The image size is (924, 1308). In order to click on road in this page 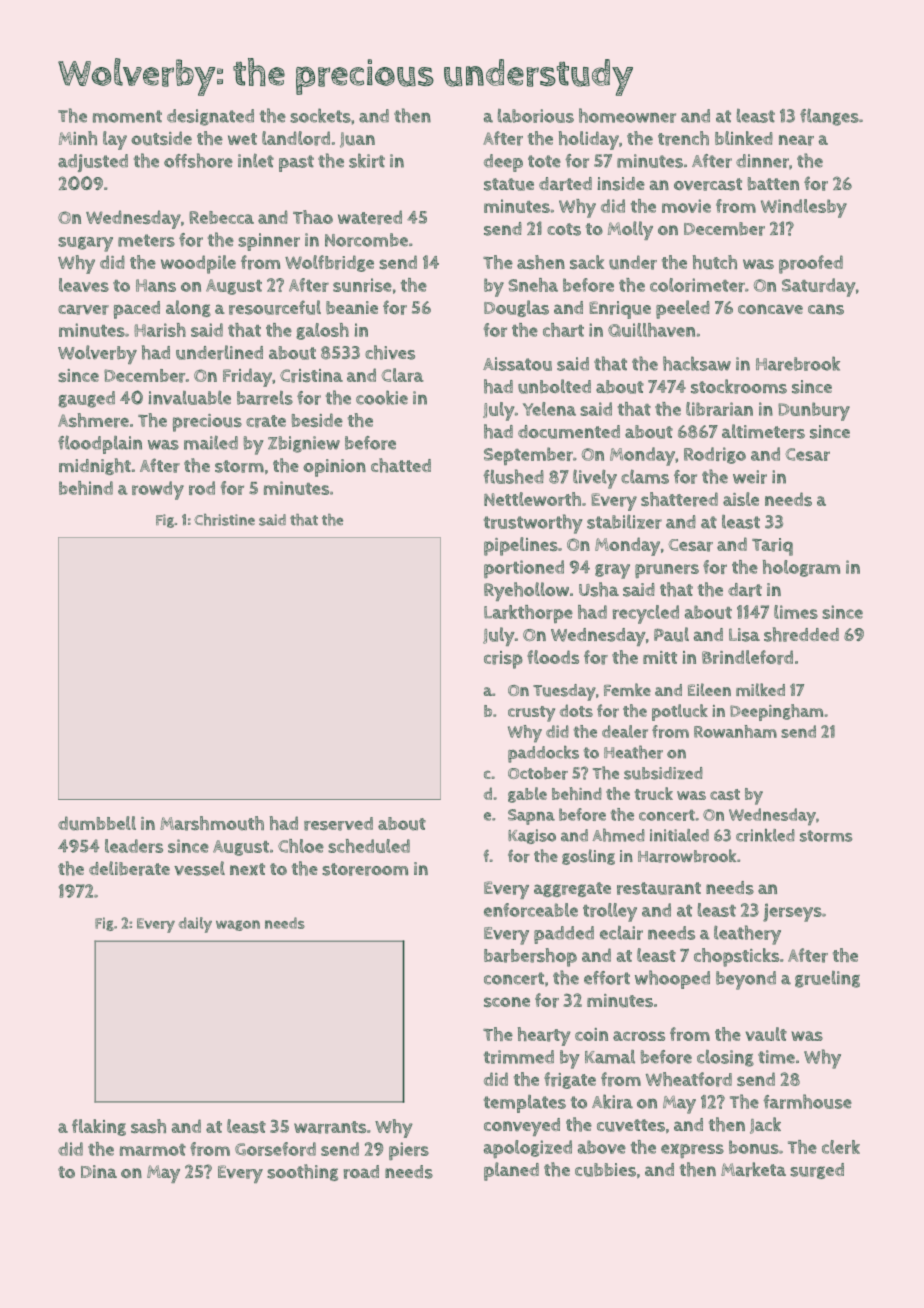, I will do `click(361, 1172)`.
